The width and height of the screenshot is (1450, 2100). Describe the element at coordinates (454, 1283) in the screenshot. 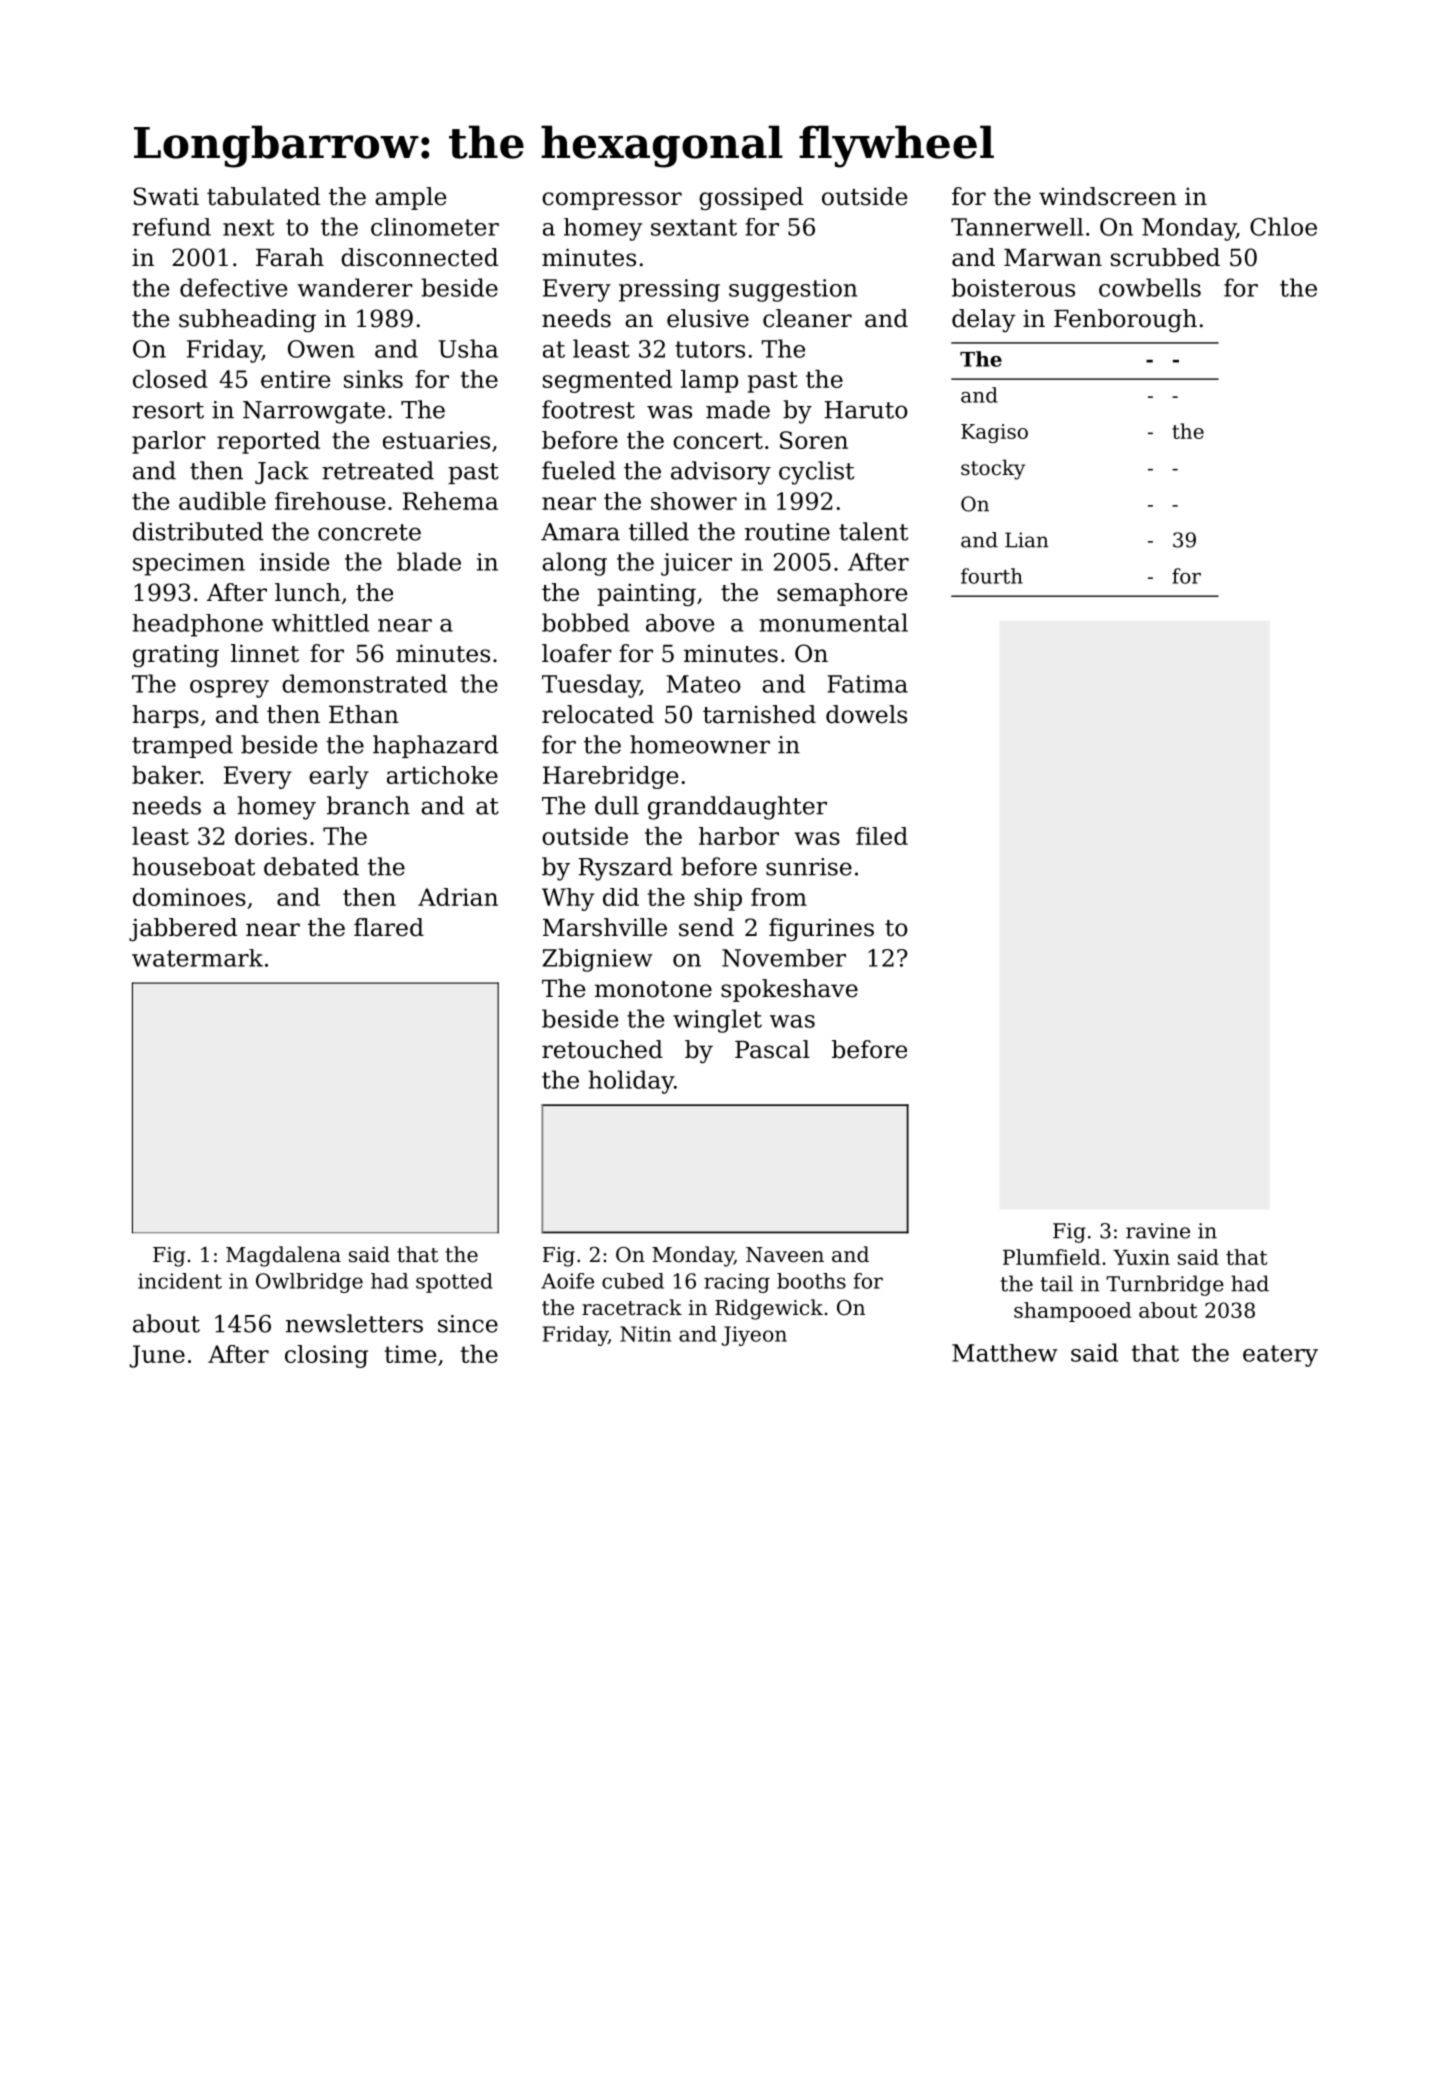

I see `spotted` at that location.
